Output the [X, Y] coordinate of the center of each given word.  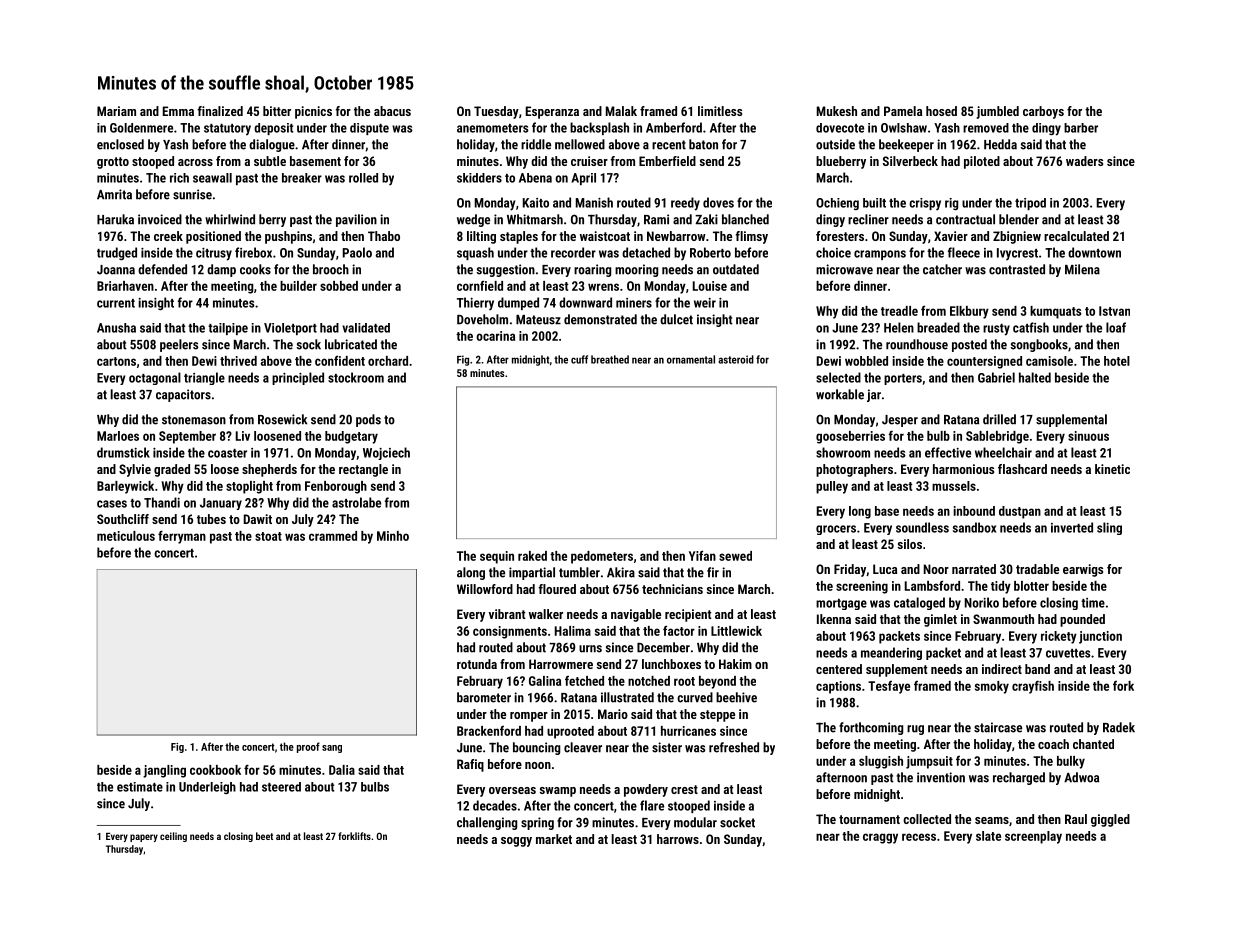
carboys [1043, 112]
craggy [880, 838]
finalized [220, 111]
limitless [720, 111]
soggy [516, 842]
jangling [164, 771]
